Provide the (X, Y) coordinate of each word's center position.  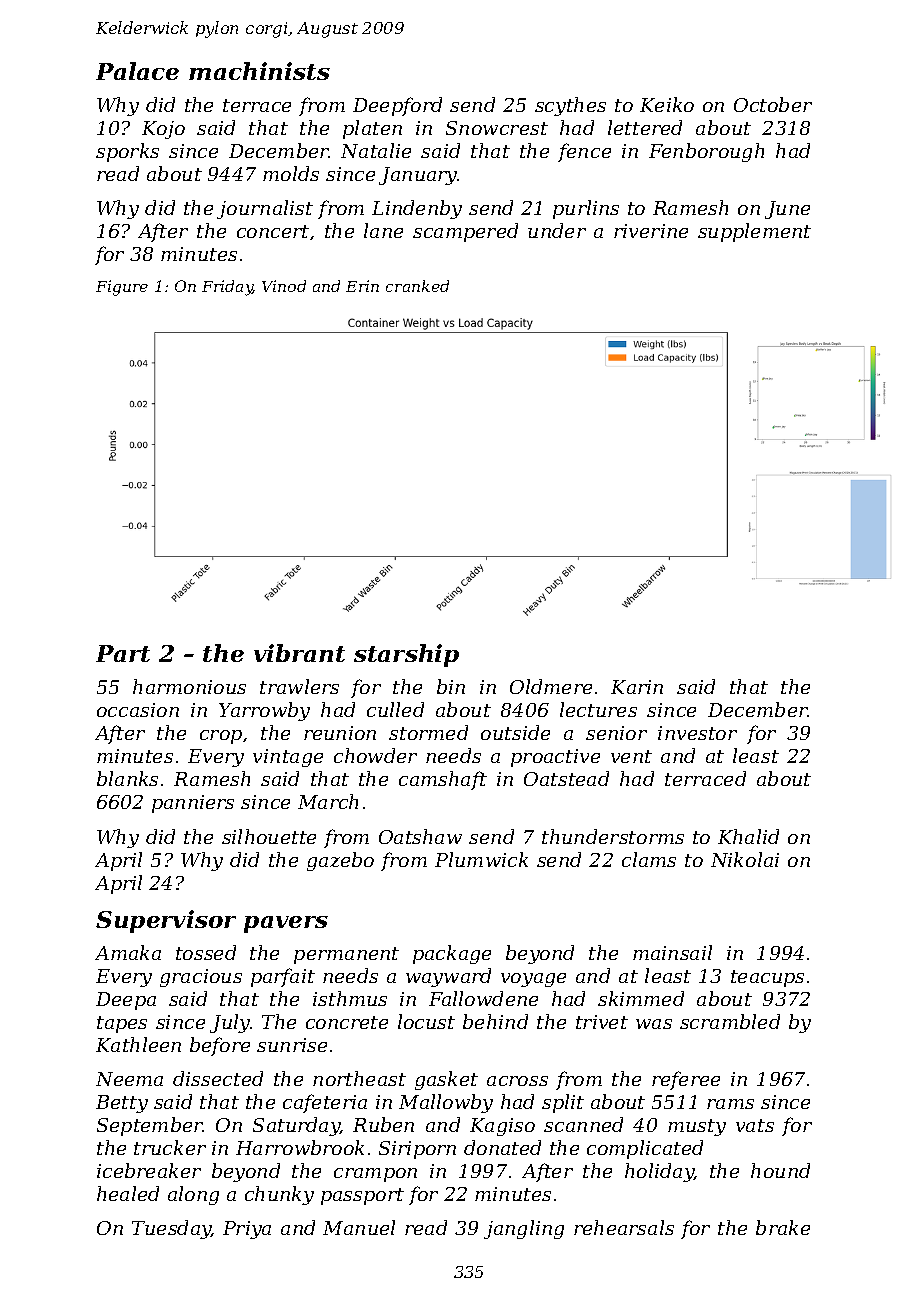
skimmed (641, 998)
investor (697, 733)
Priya (247, 1230)
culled (395, 709)
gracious (201, 978)
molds (291, 173)
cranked (417, 286)
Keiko (667, 104)
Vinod (284, 286)
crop (221, 737)
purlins (586, 209)
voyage (533, 980)
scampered (465, 232)
